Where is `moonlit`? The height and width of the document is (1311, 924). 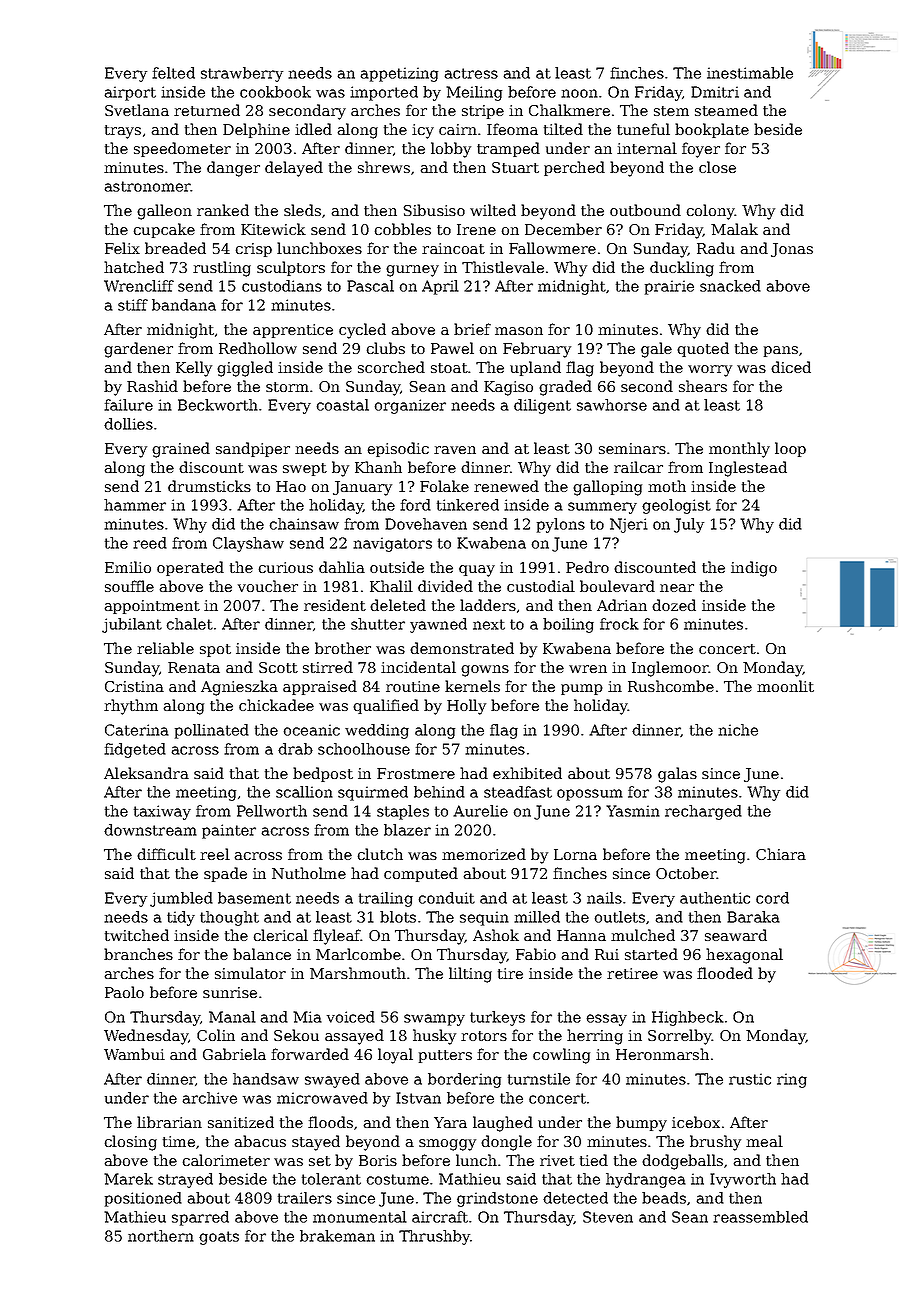
moonlit is located at coordinates (785, 686).
